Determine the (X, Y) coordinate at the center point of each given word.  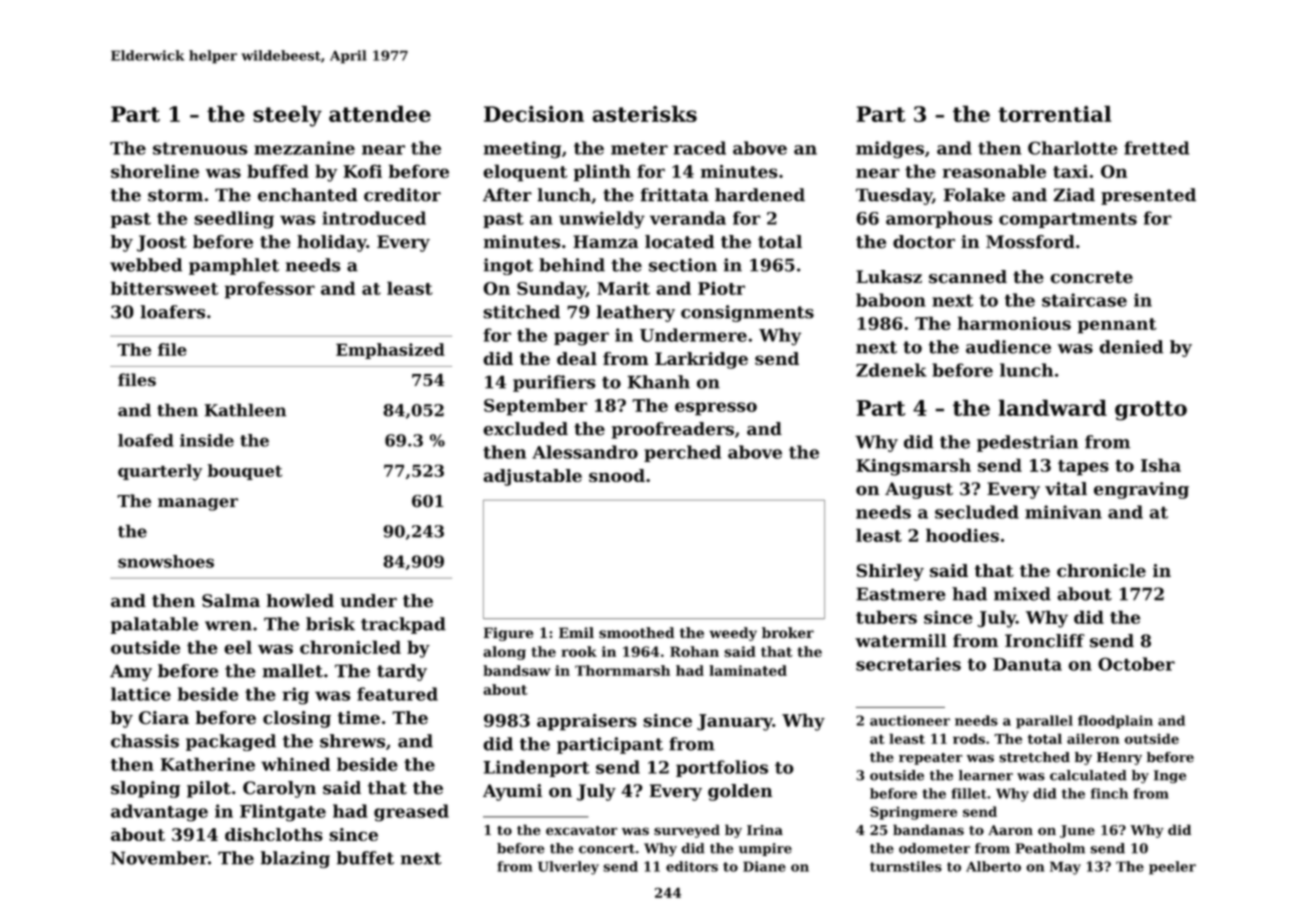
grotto (1151, 411)
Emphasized (390, 351)
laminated (748, 670)
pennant (1117, 326)
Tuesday (894, 196)
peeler (1172, 868)
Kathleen (245, 410)
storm (175, 195)
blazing (295, 859)
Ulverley (568, 868)
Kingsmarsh (913, 467)
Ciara (164, 718)
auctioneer (910, 720)
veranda (688, 218)
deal (577, 358)
